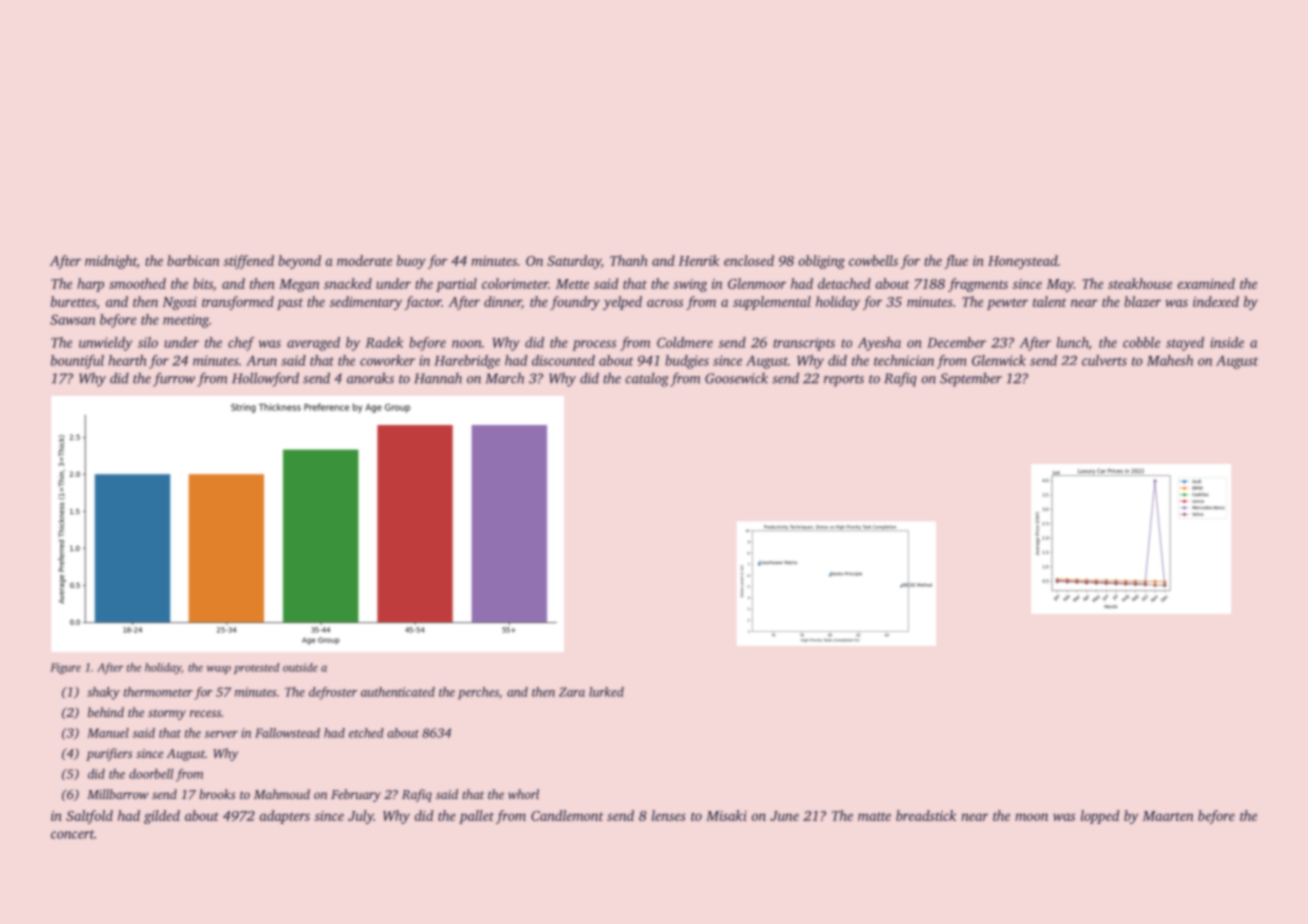 The height and width of the page is (924, 1308). Describe the element at coordinates (567, 815) in the page. I see `Candlemont` at that location.
